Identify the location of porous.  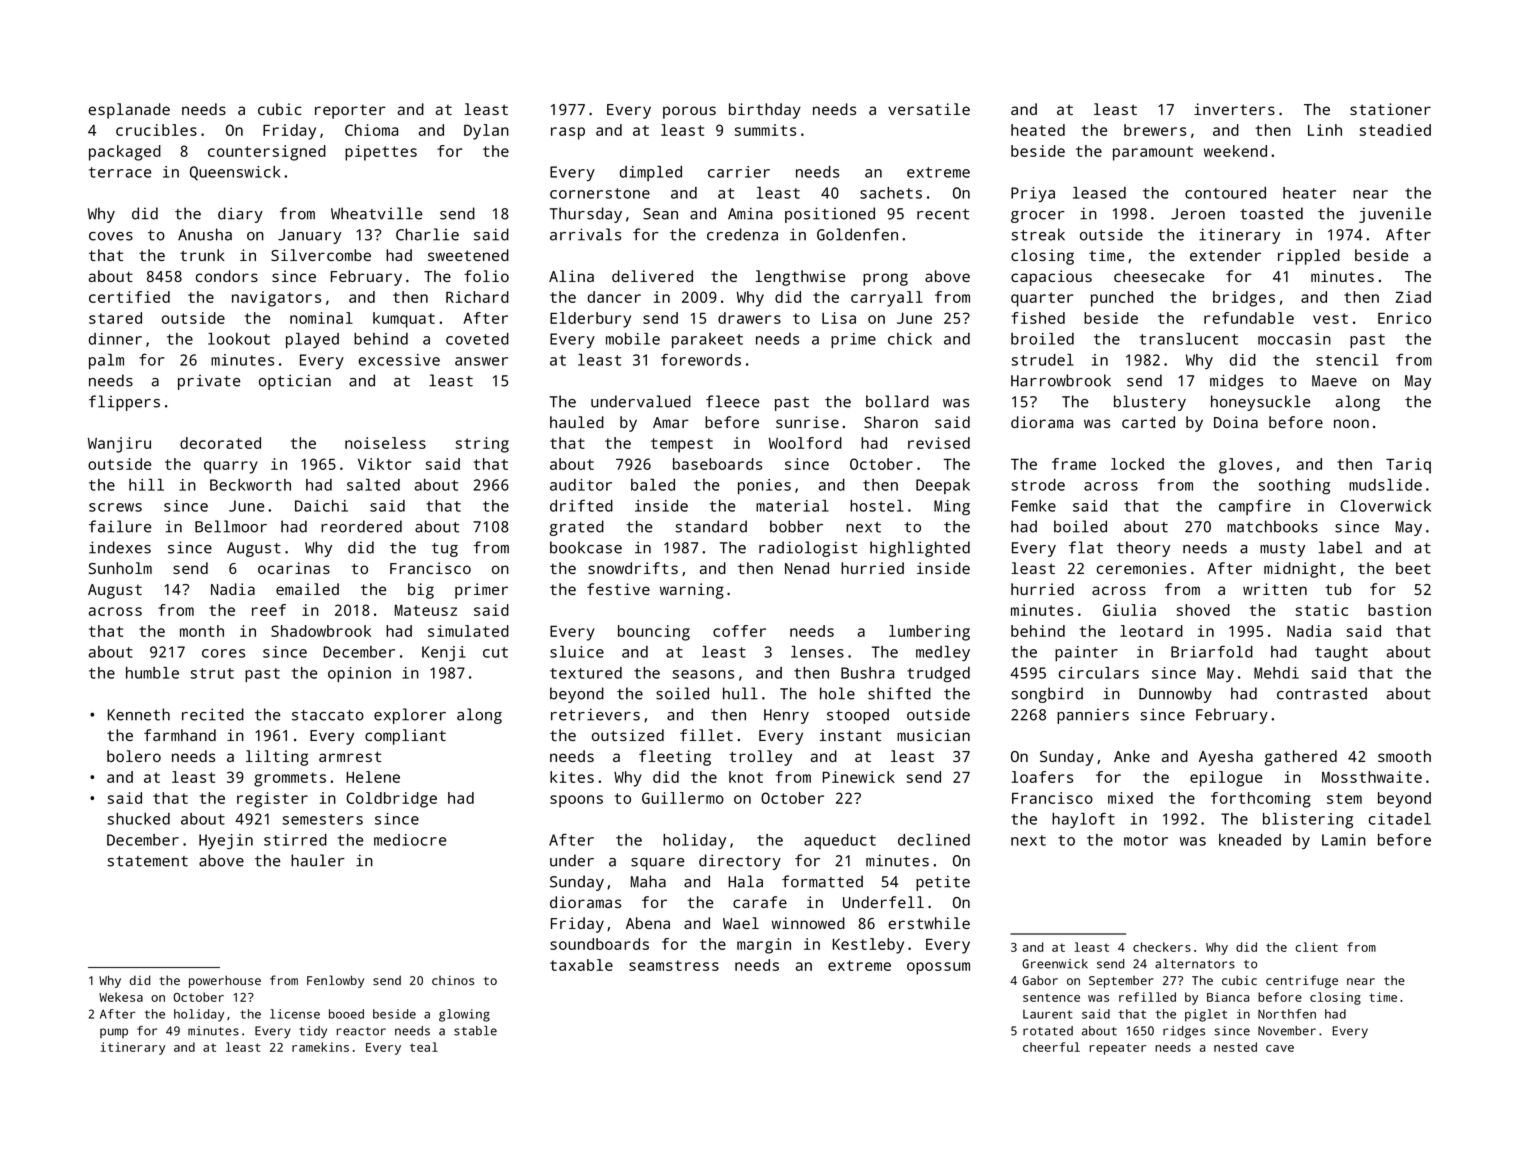
(689, 112).
